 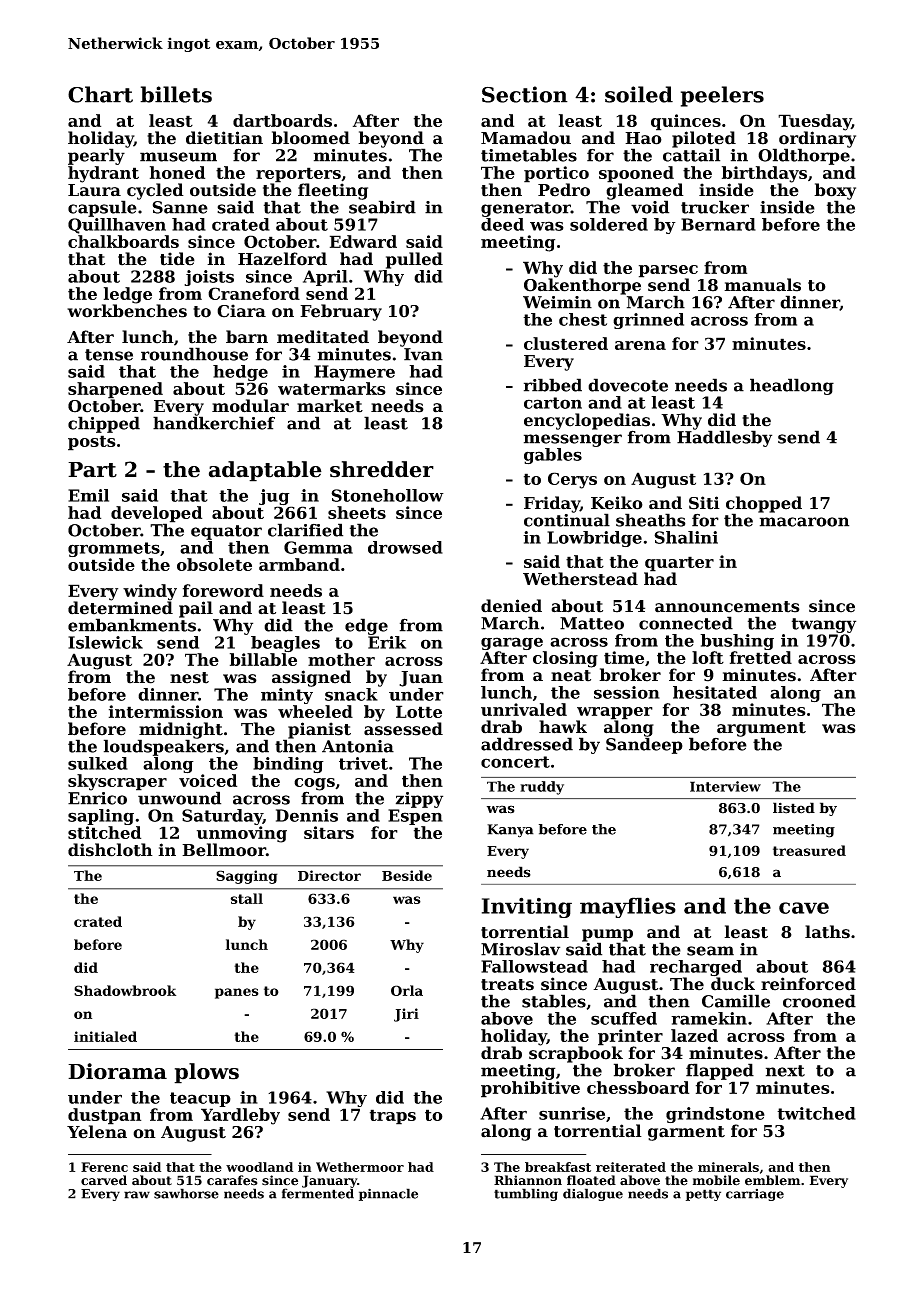 What do you see at coordinates (542, 788) in the screenshot?
I see `ruddy` at bounding box center [542, 788].
